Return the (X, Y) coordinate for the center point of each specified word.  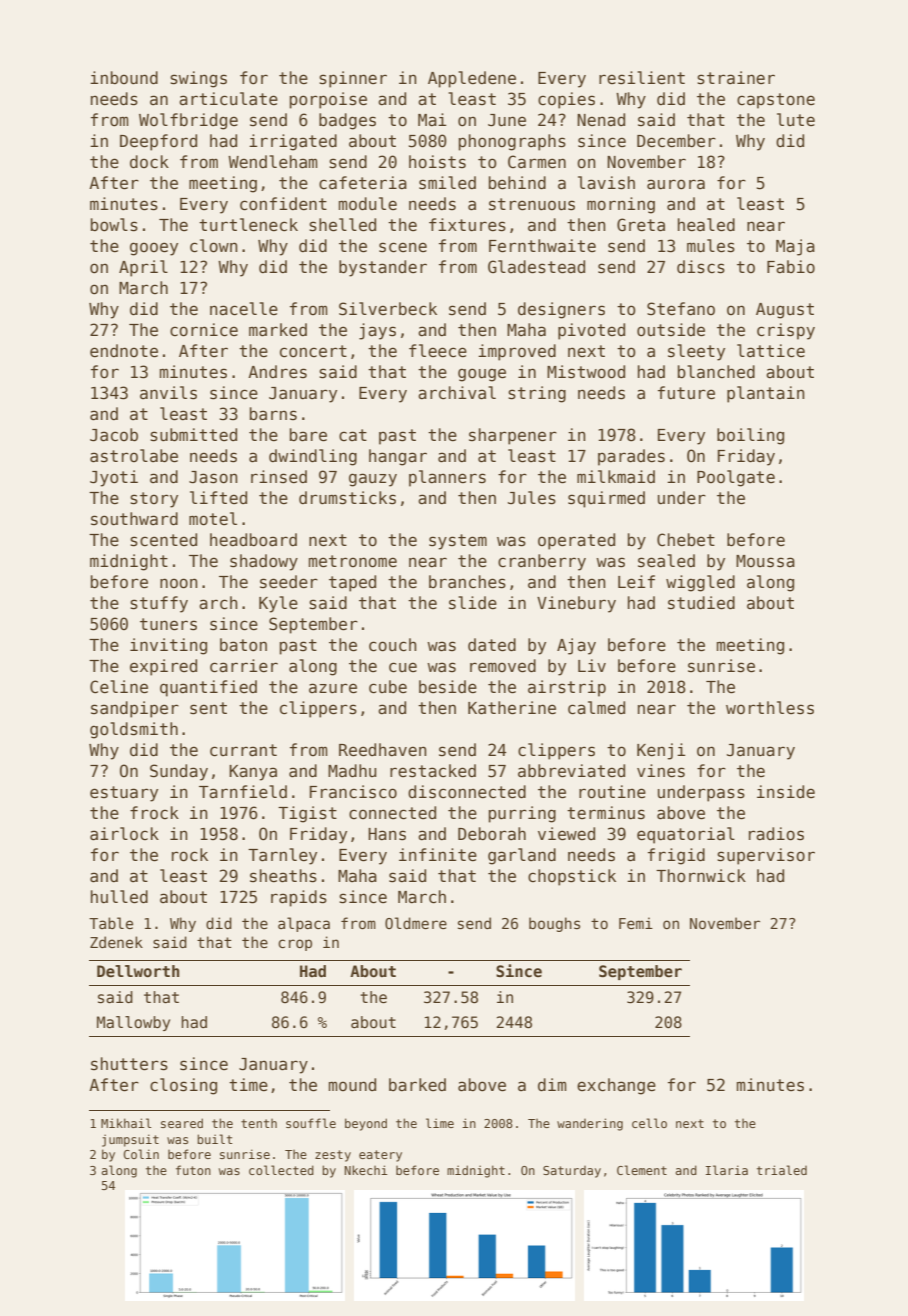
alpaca (304, 924)
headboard (253, 540)
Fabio (791, 267)
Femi (636, 923)
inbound (124, 78)
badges (347, 121)
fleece (438, 351)
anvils (168, 393)
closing (183, 1086)
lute (796, 119)
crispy (786, 331)
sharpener (513, 436)
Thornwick (701, 876)
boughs (554, 924)
